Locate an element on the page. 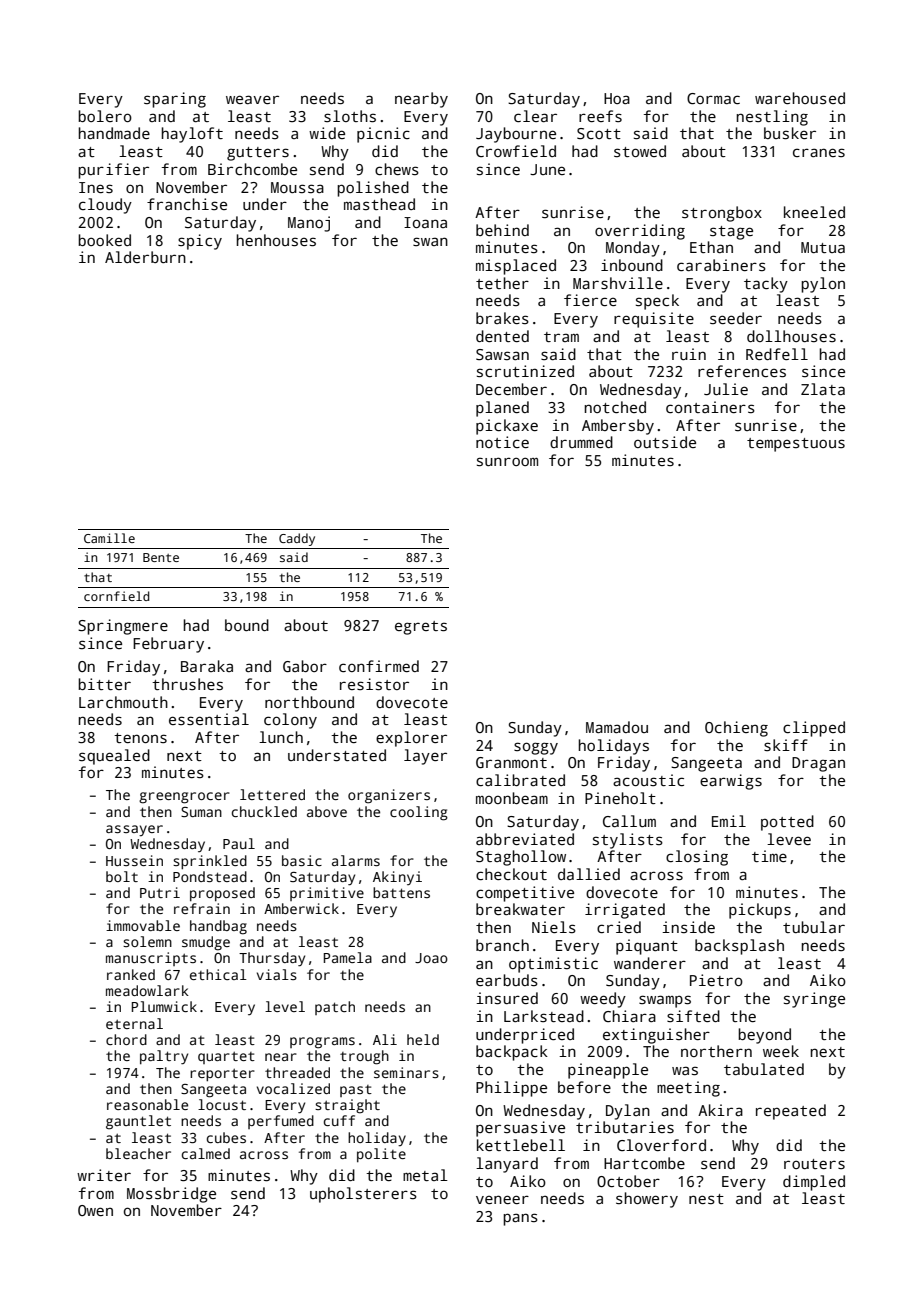  essential is located at coordinates (209, 719).
